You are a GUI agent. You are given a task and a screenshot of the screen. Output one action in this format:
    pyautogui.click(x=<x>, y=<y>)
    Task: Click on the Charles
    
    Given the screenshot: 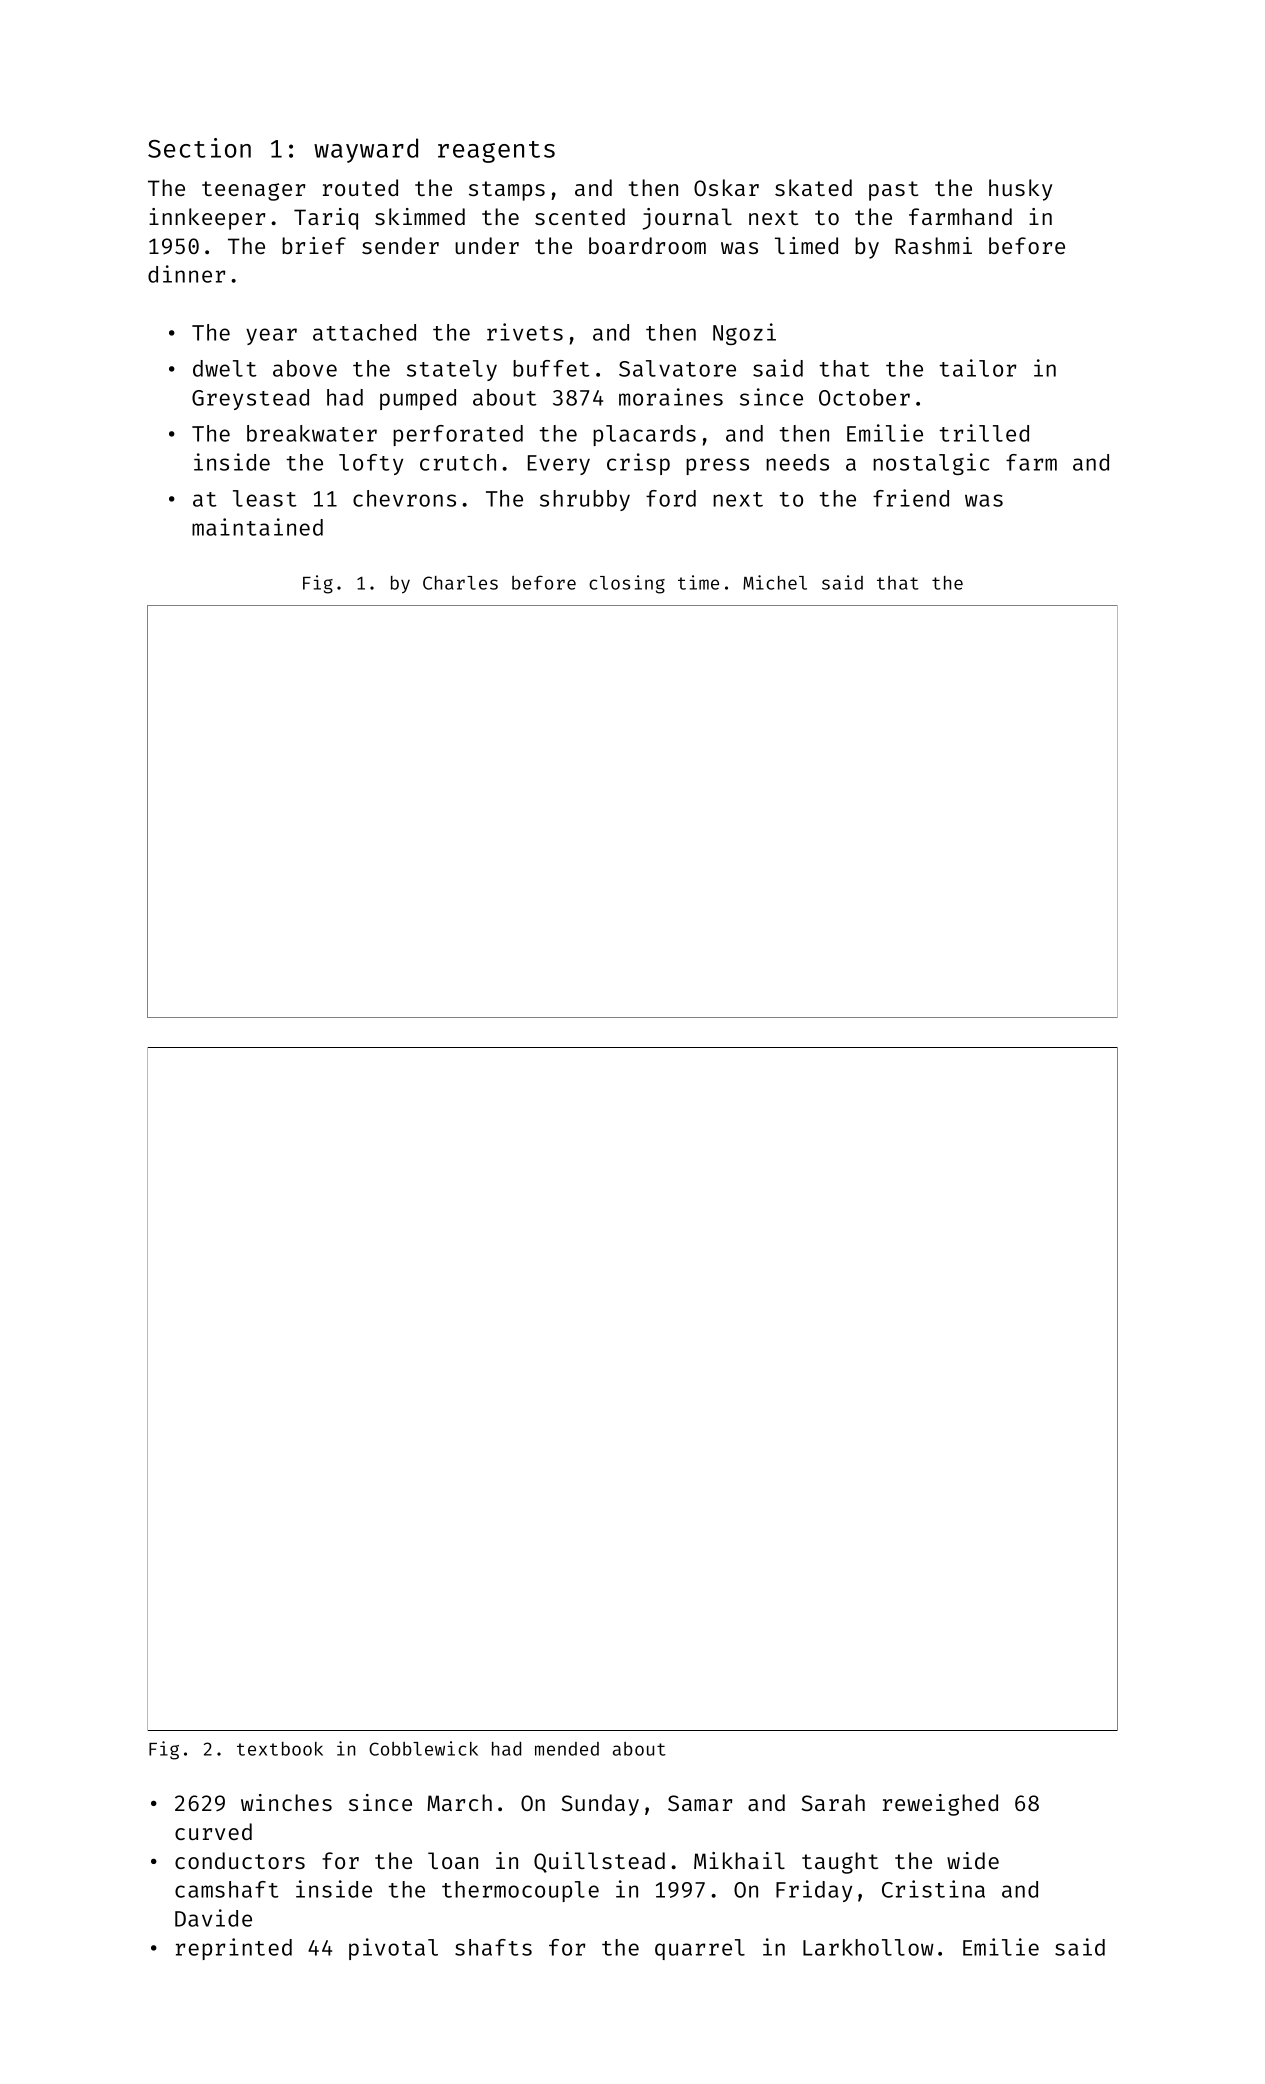 What is the action you would take?
    pyautogui.click(x=460, y=583)
